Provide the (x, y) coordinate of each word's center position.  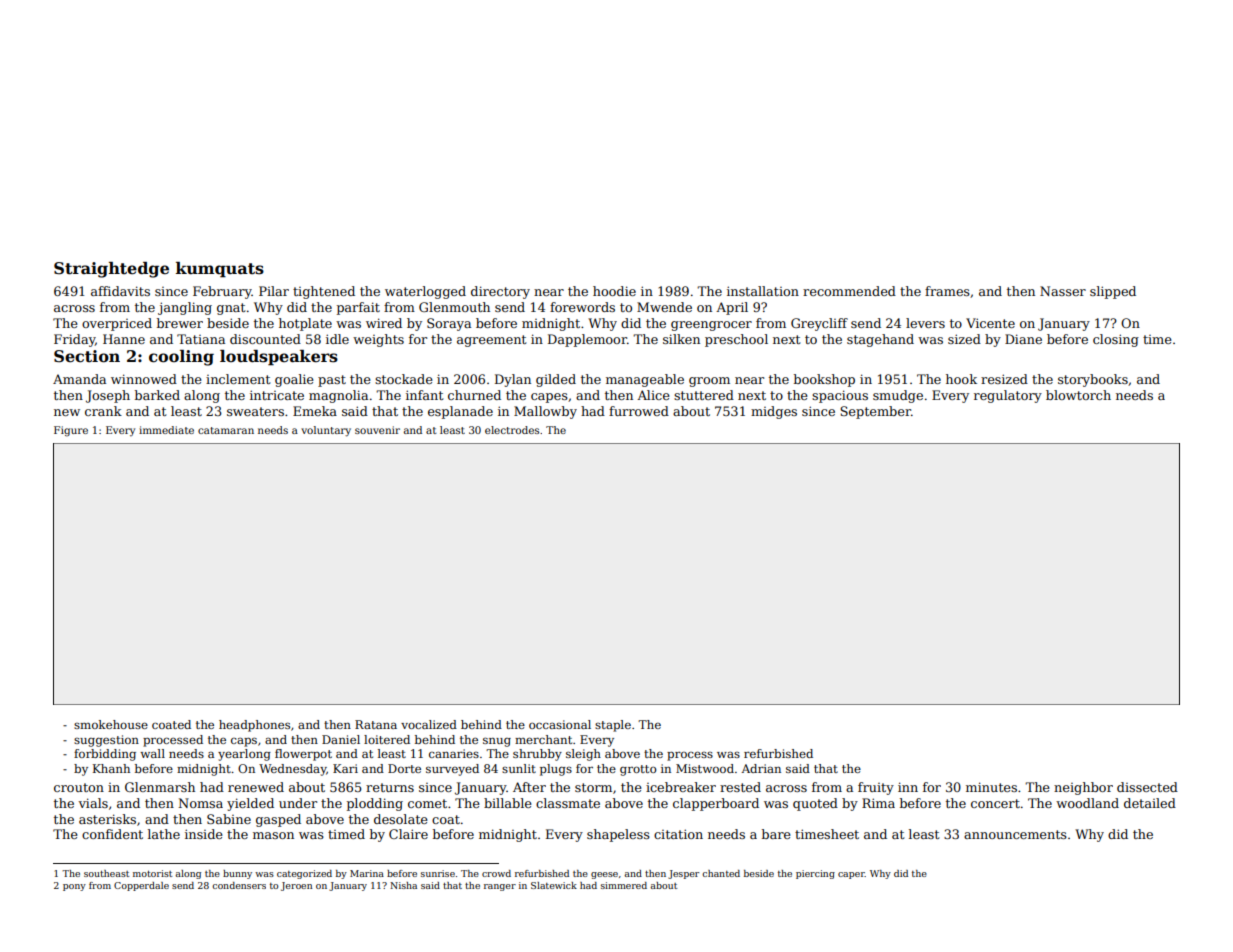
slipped (1113, 292)
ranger (500, 887)
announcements (1015, 834)
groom (709, 382)
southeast (106, 873)
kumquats (220, 270)
